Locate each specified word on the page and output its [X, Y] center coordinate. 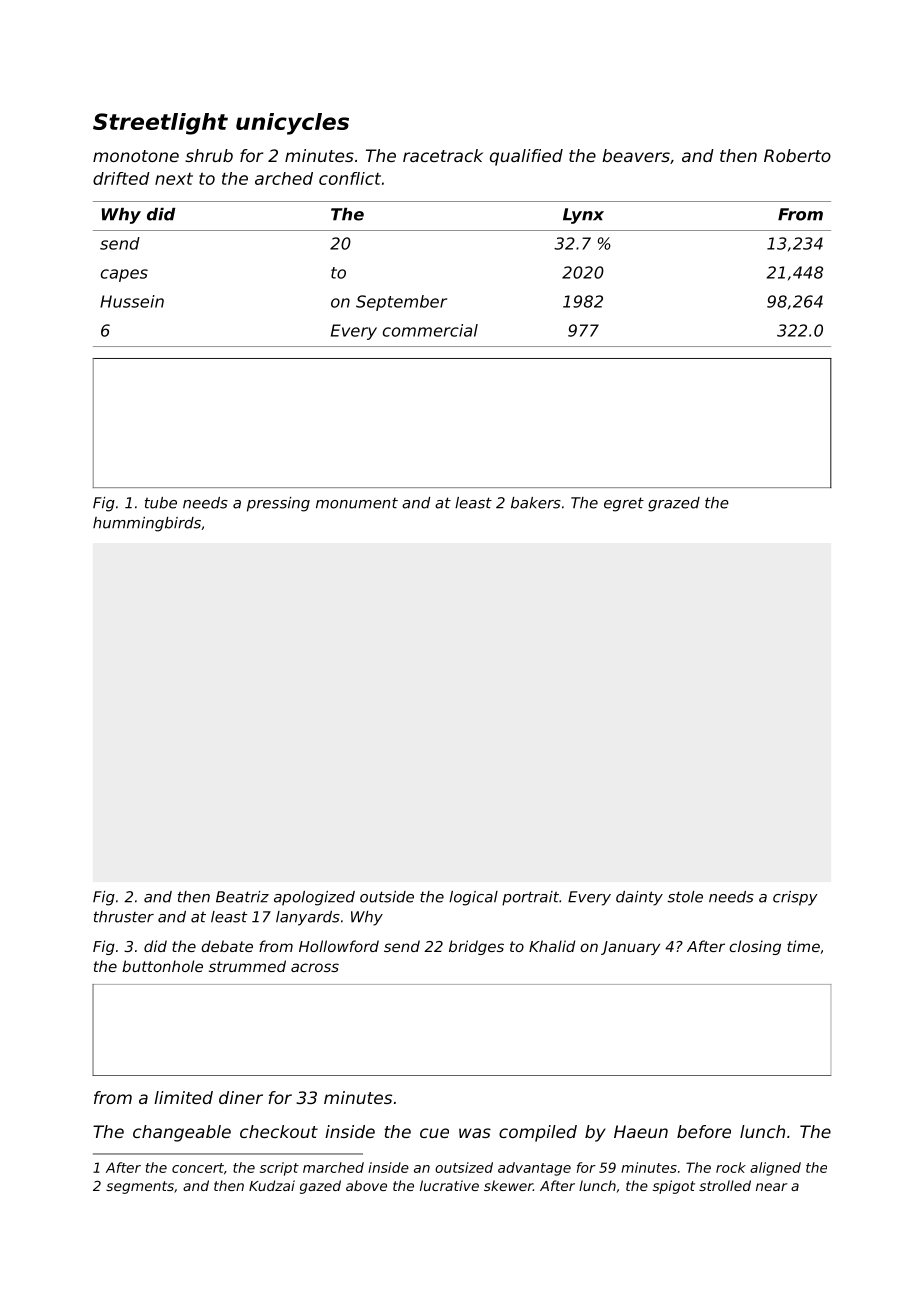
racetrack [443, 155]
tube [161, 503]
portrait [530, 898]
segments [140, 1187]
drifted [121, 178]
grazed [674, 504]
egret [624, 504]
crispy [795, 898]
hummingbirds [147, 524]
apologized [314, 898]
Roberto [797, 155]
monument [357, 503]
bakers [536, 503]
